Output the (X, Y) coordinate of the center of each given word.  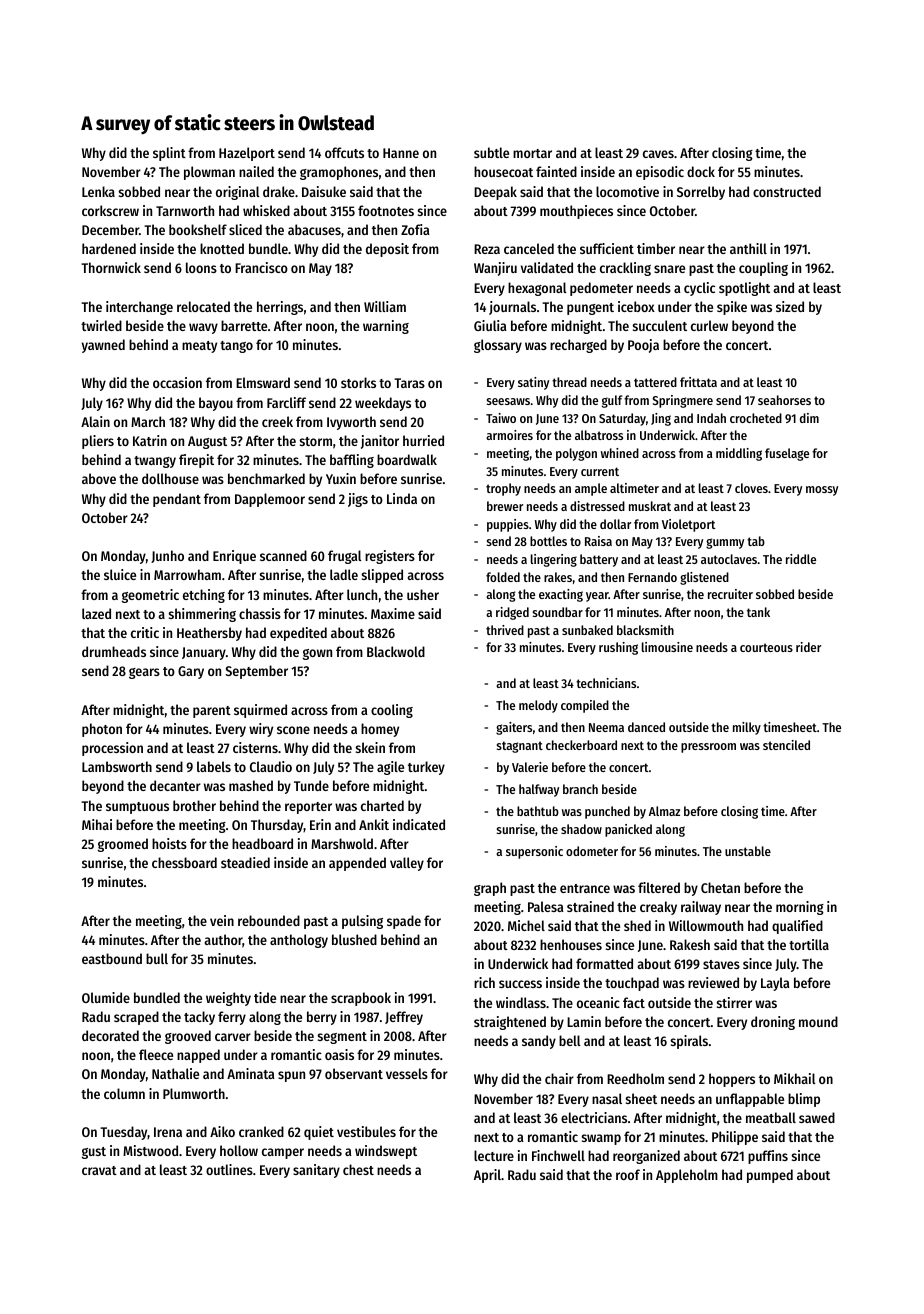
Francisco (261, 267)
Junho (167, 556)
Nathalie (175, 1073)
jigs (358, 500)
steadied (245, 862)
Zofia (415, 229)
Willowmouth (706, 925)
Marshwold (342, 843)
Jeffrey (404, 1018)
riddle (801, 559)
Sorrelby (701, 193)
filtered (659, 887)
